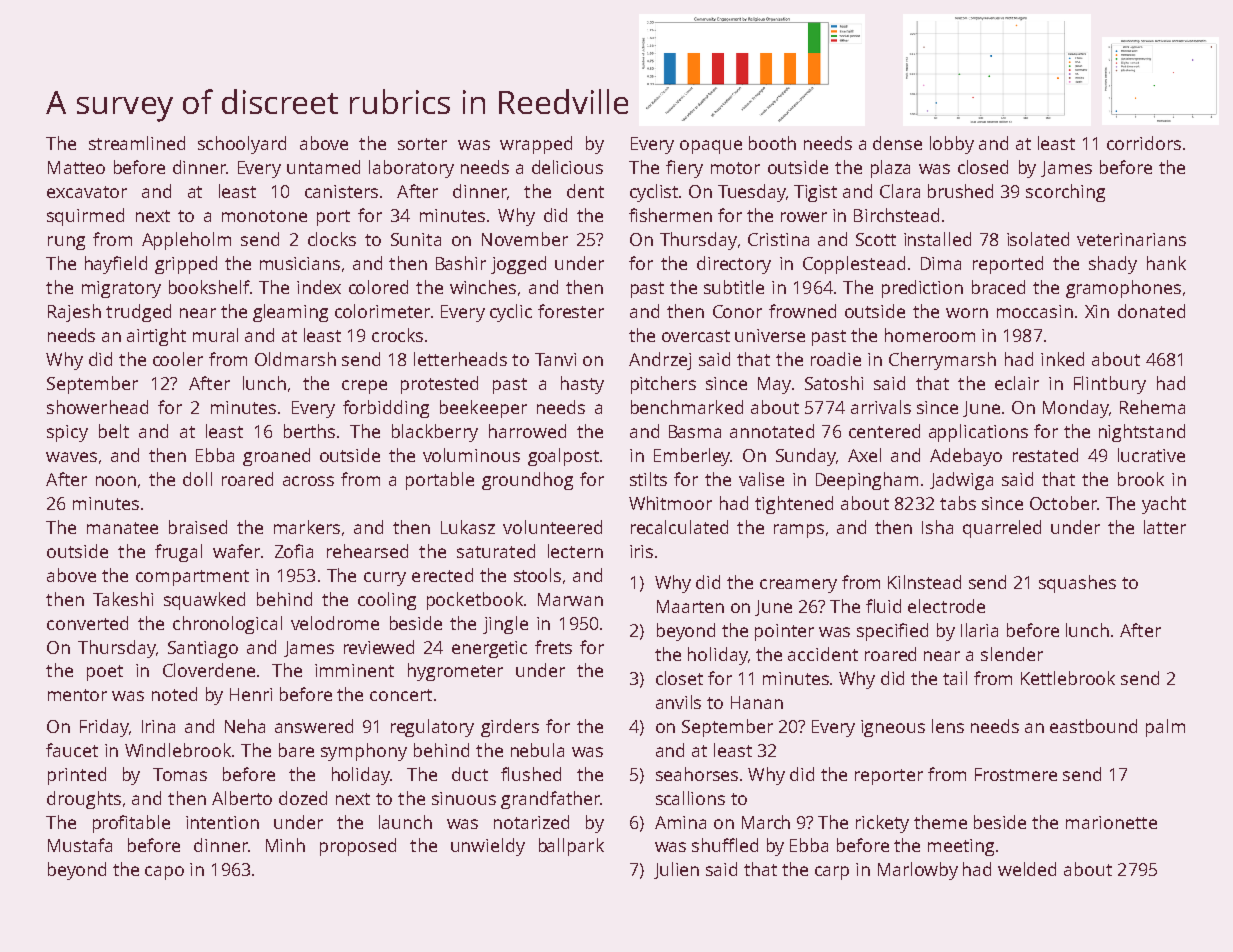 The image size is (1233, 952). Describe the element at coordinates (296, 750) in the page. I see `bare` at that location.
